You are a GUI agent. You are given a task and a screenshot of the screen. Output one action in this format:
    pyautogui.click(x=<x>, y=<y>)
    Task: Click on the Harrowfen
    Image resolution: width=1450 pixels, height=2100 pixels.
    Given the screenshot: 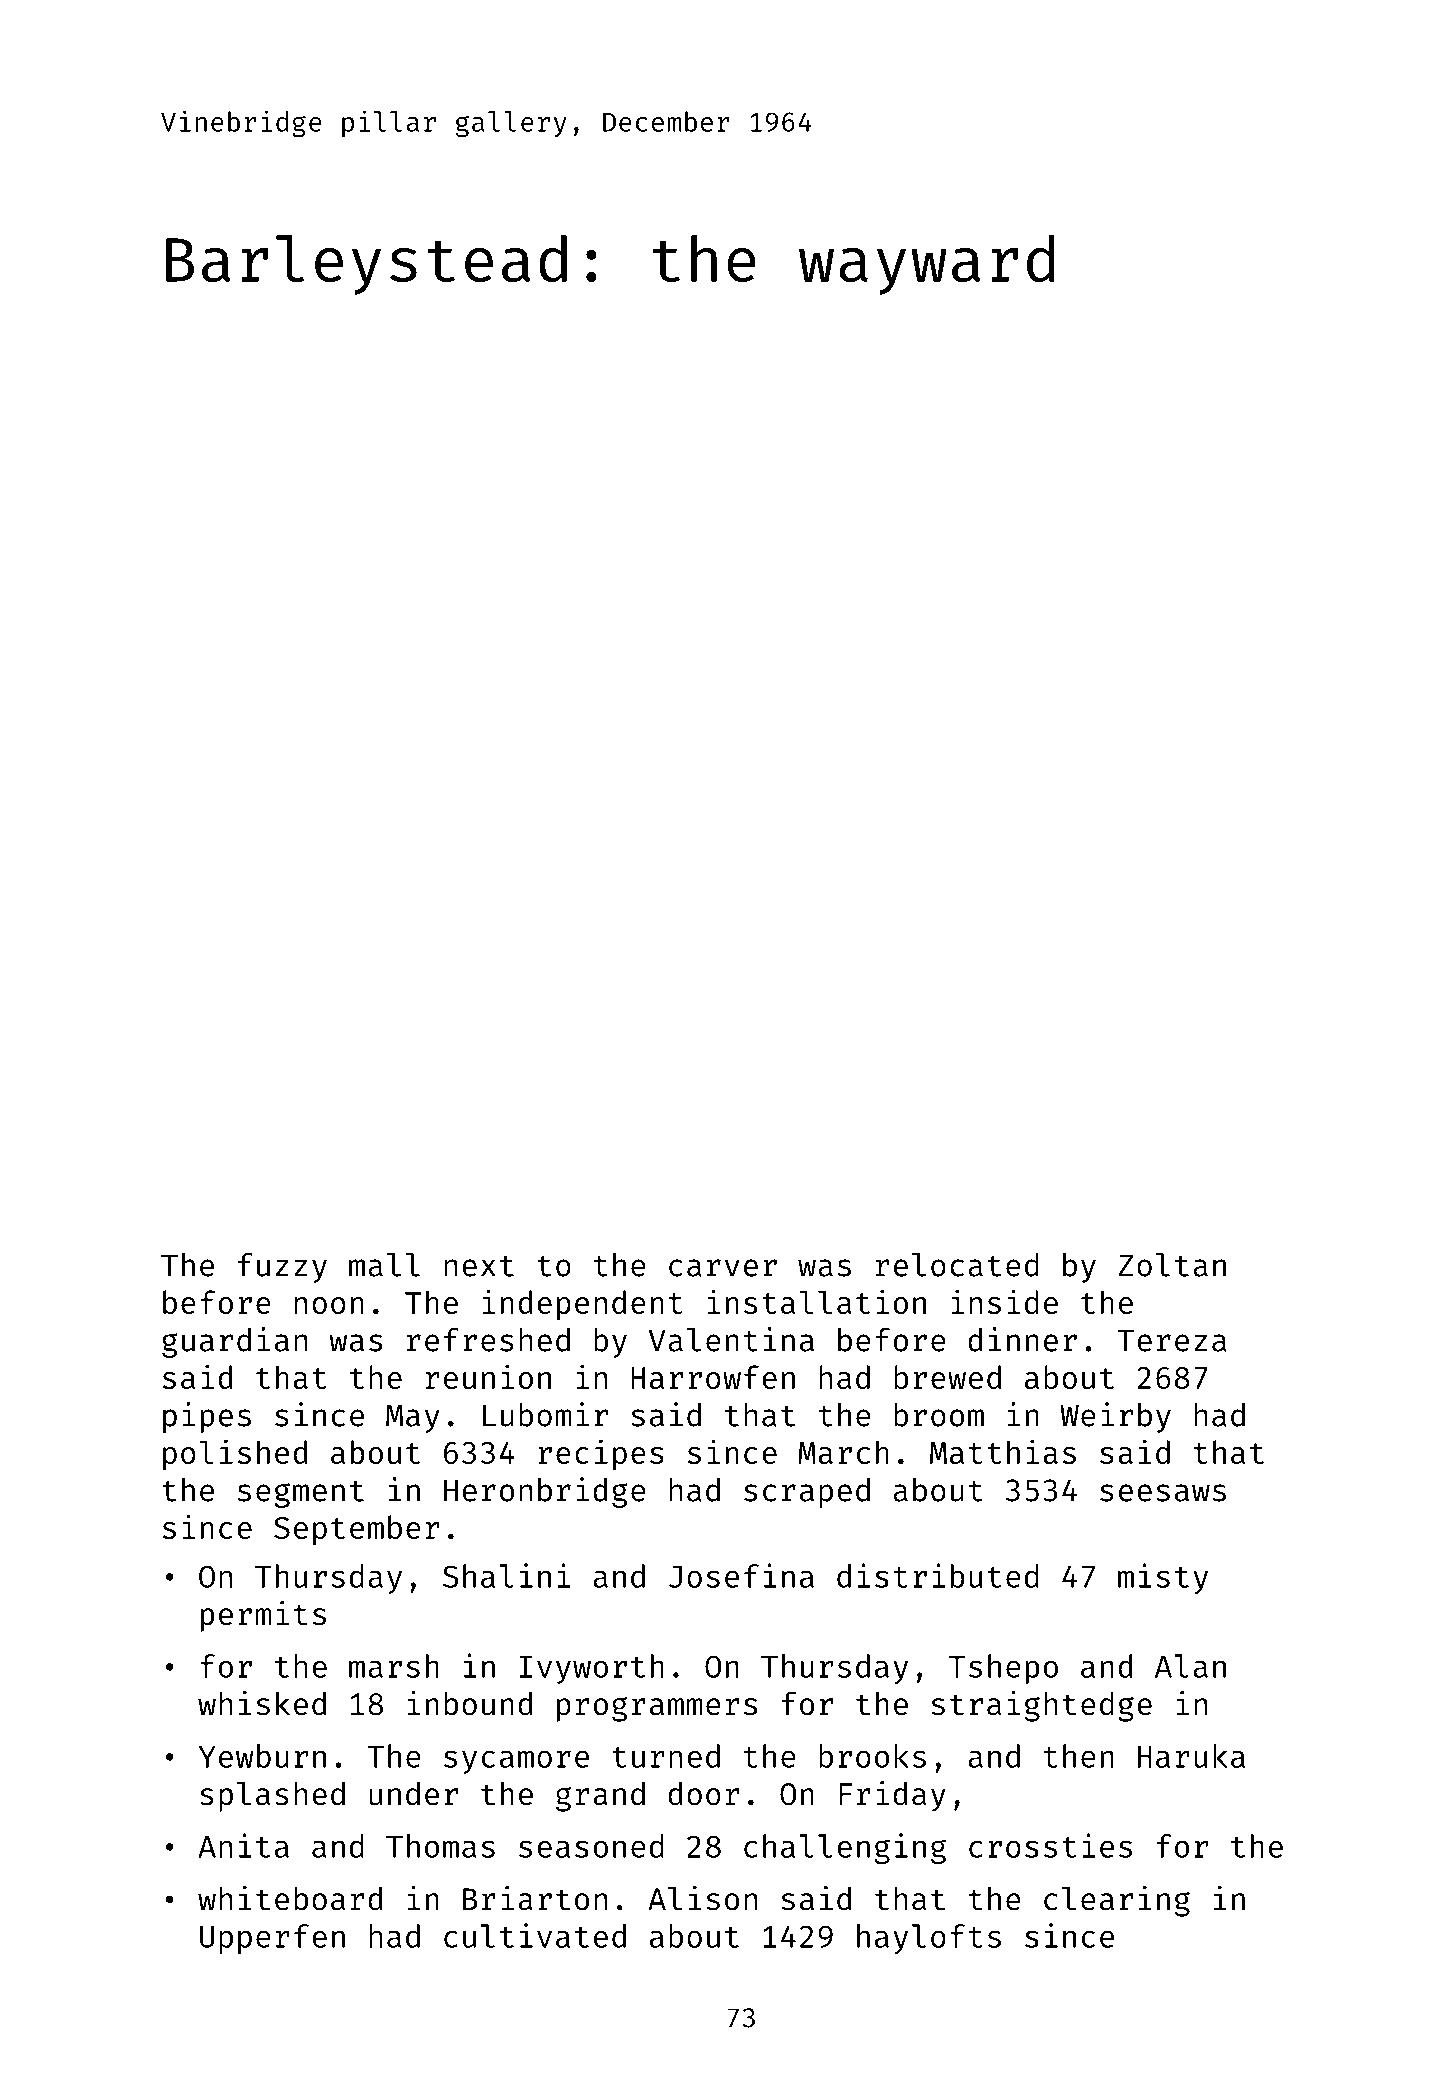 What is the action you would take?
    pyautogui.click(x=713, y=1377)
